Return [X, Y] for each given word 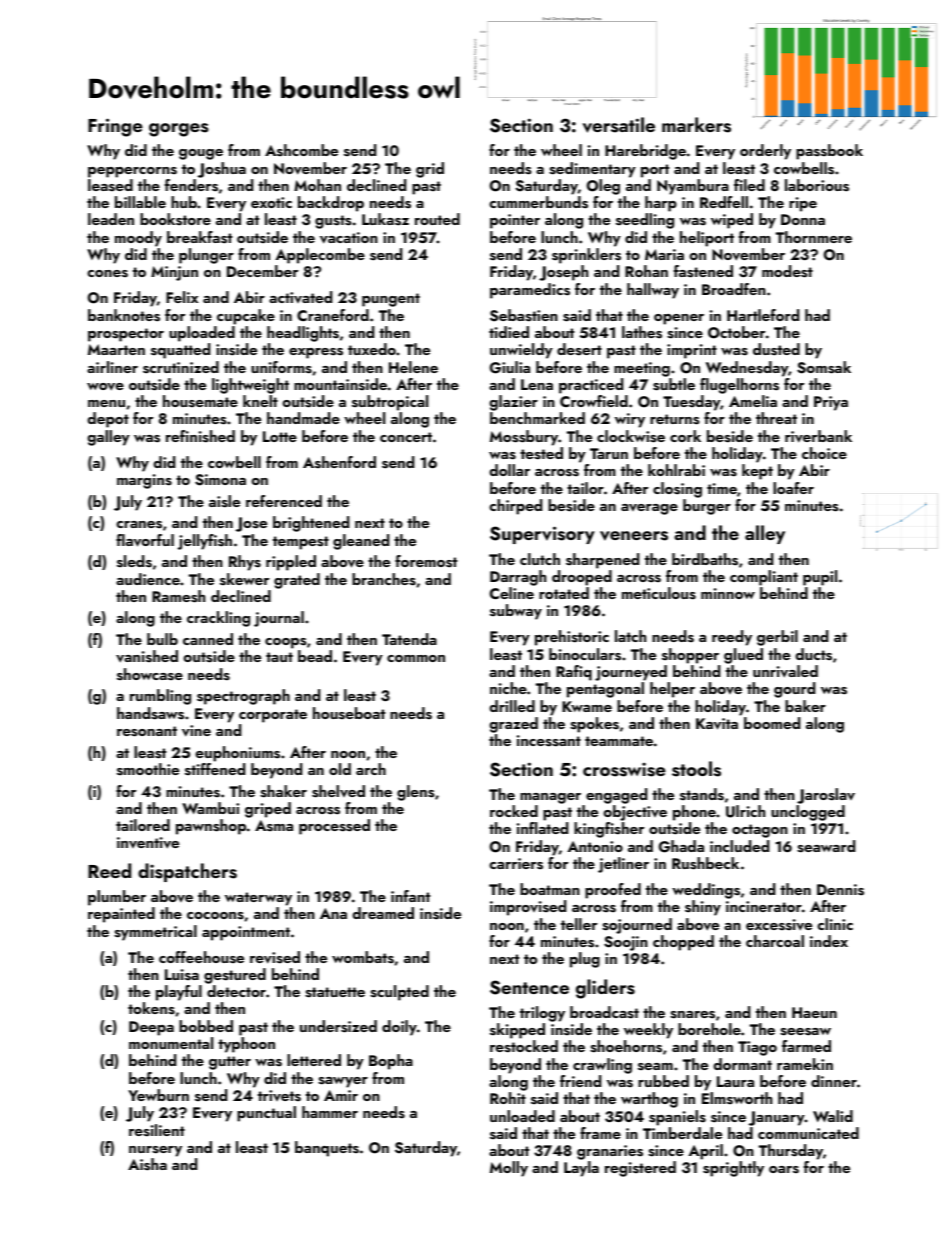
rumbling [160, 697]
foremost [426, 561]
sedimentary [592, 170]
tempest [301, 543]
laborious [817, 185]
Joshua [222, 170]
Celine [512, 593]
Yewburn [158, 1095]
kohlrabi [676, 470]
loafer [793, 488]
